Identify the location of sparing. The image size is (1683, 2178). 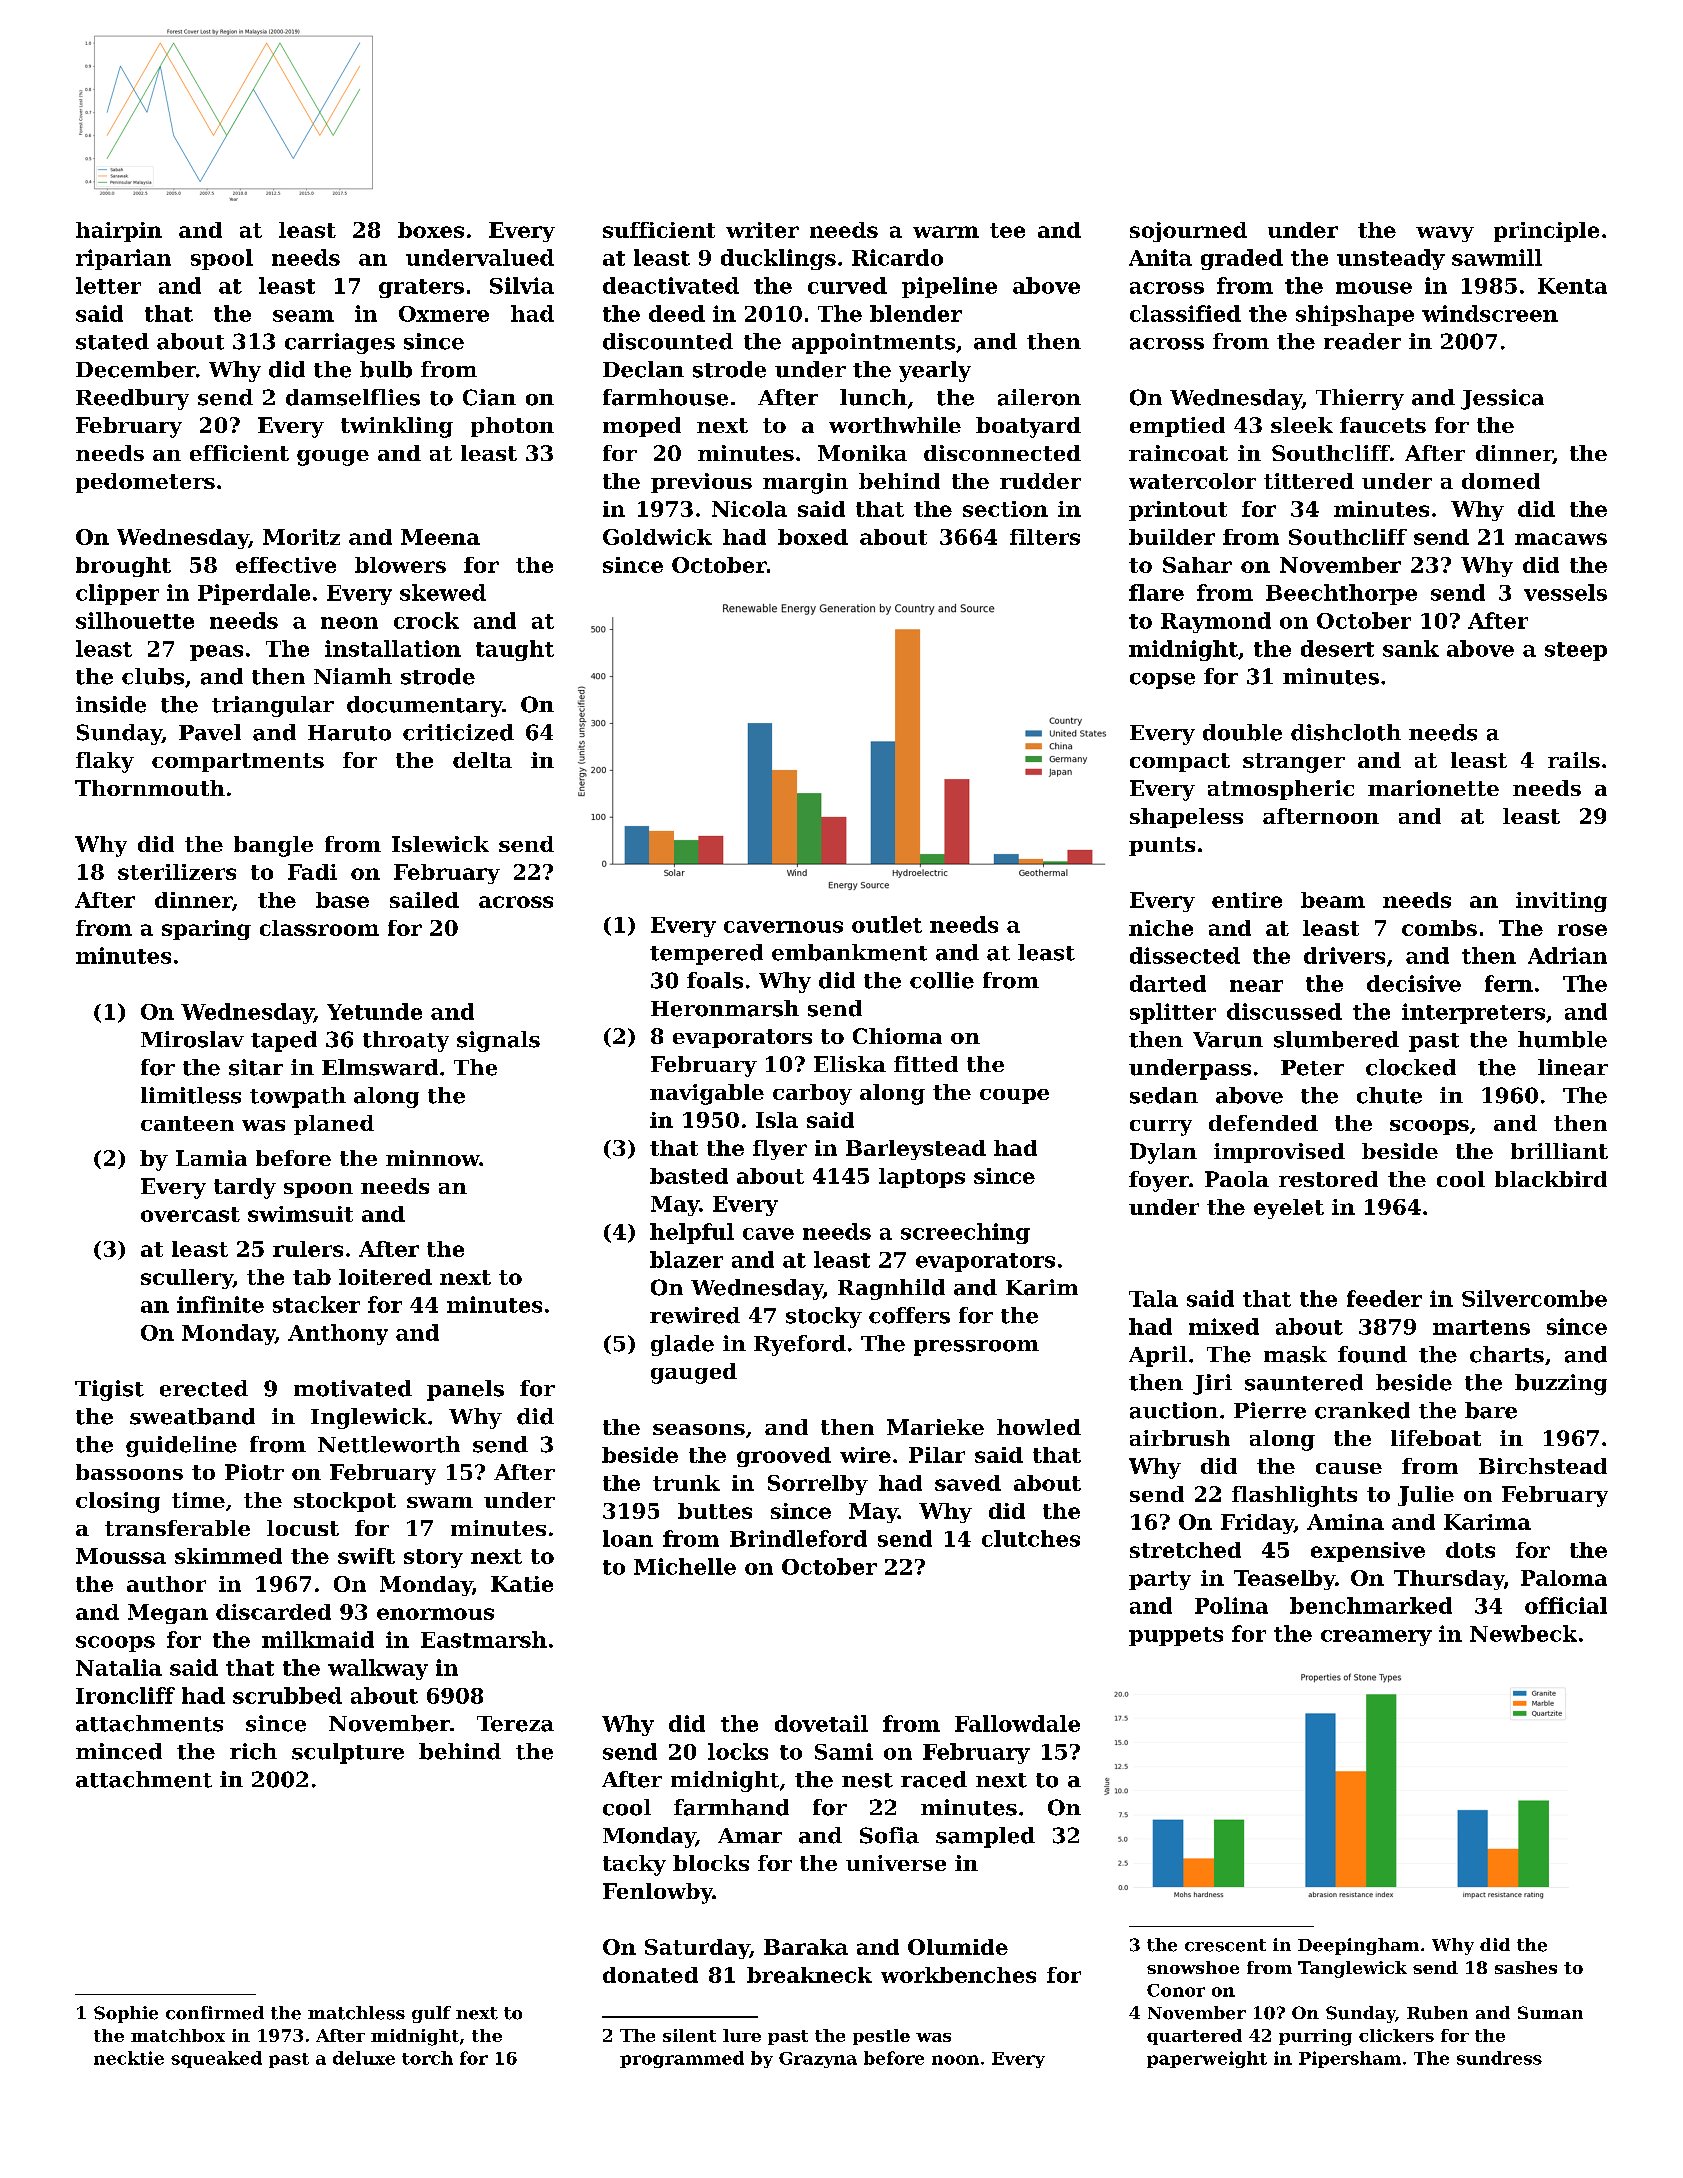
(206, 930).
